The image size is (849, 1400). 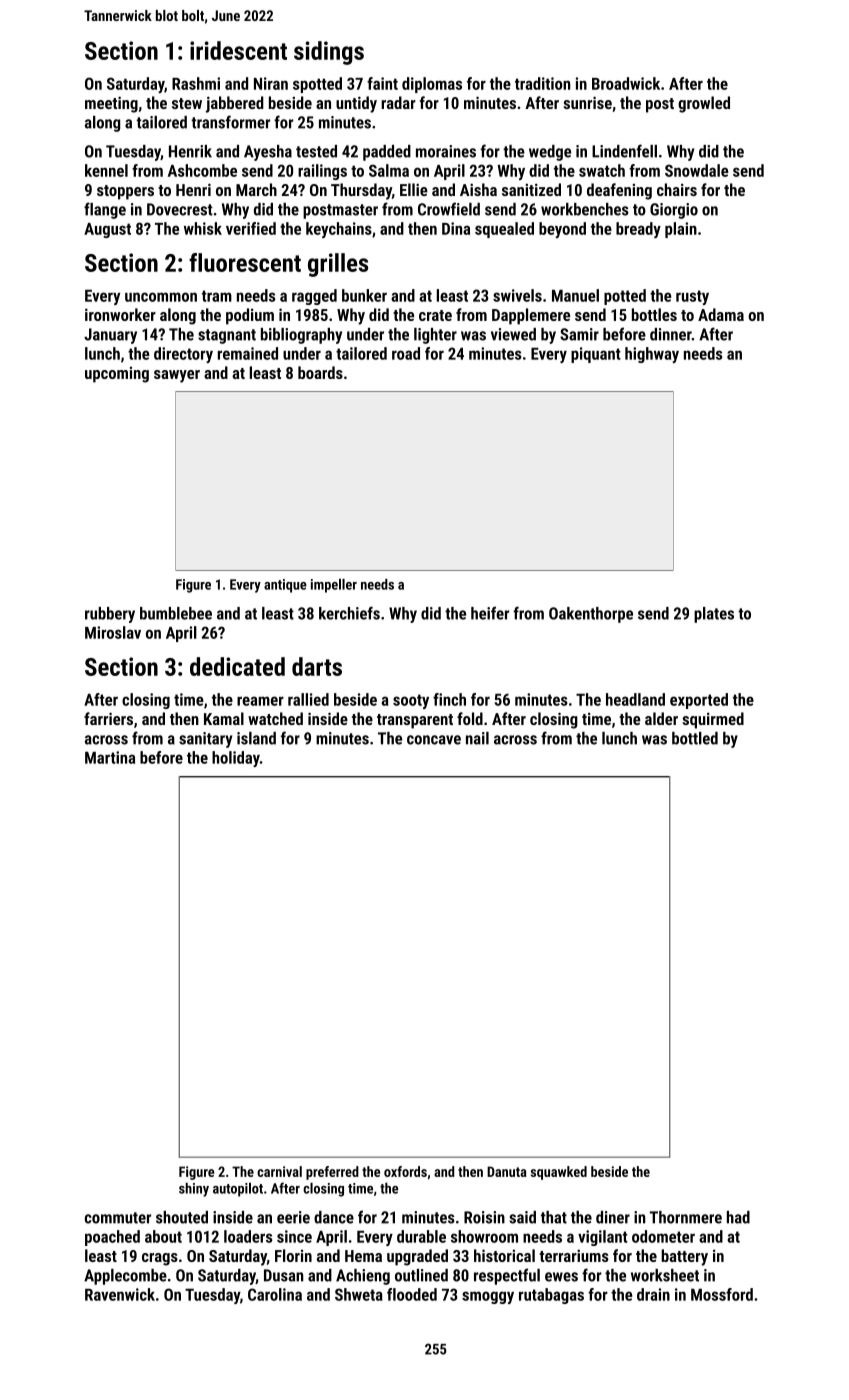 I want to click on upcoming, so click(x=117, y=374).
